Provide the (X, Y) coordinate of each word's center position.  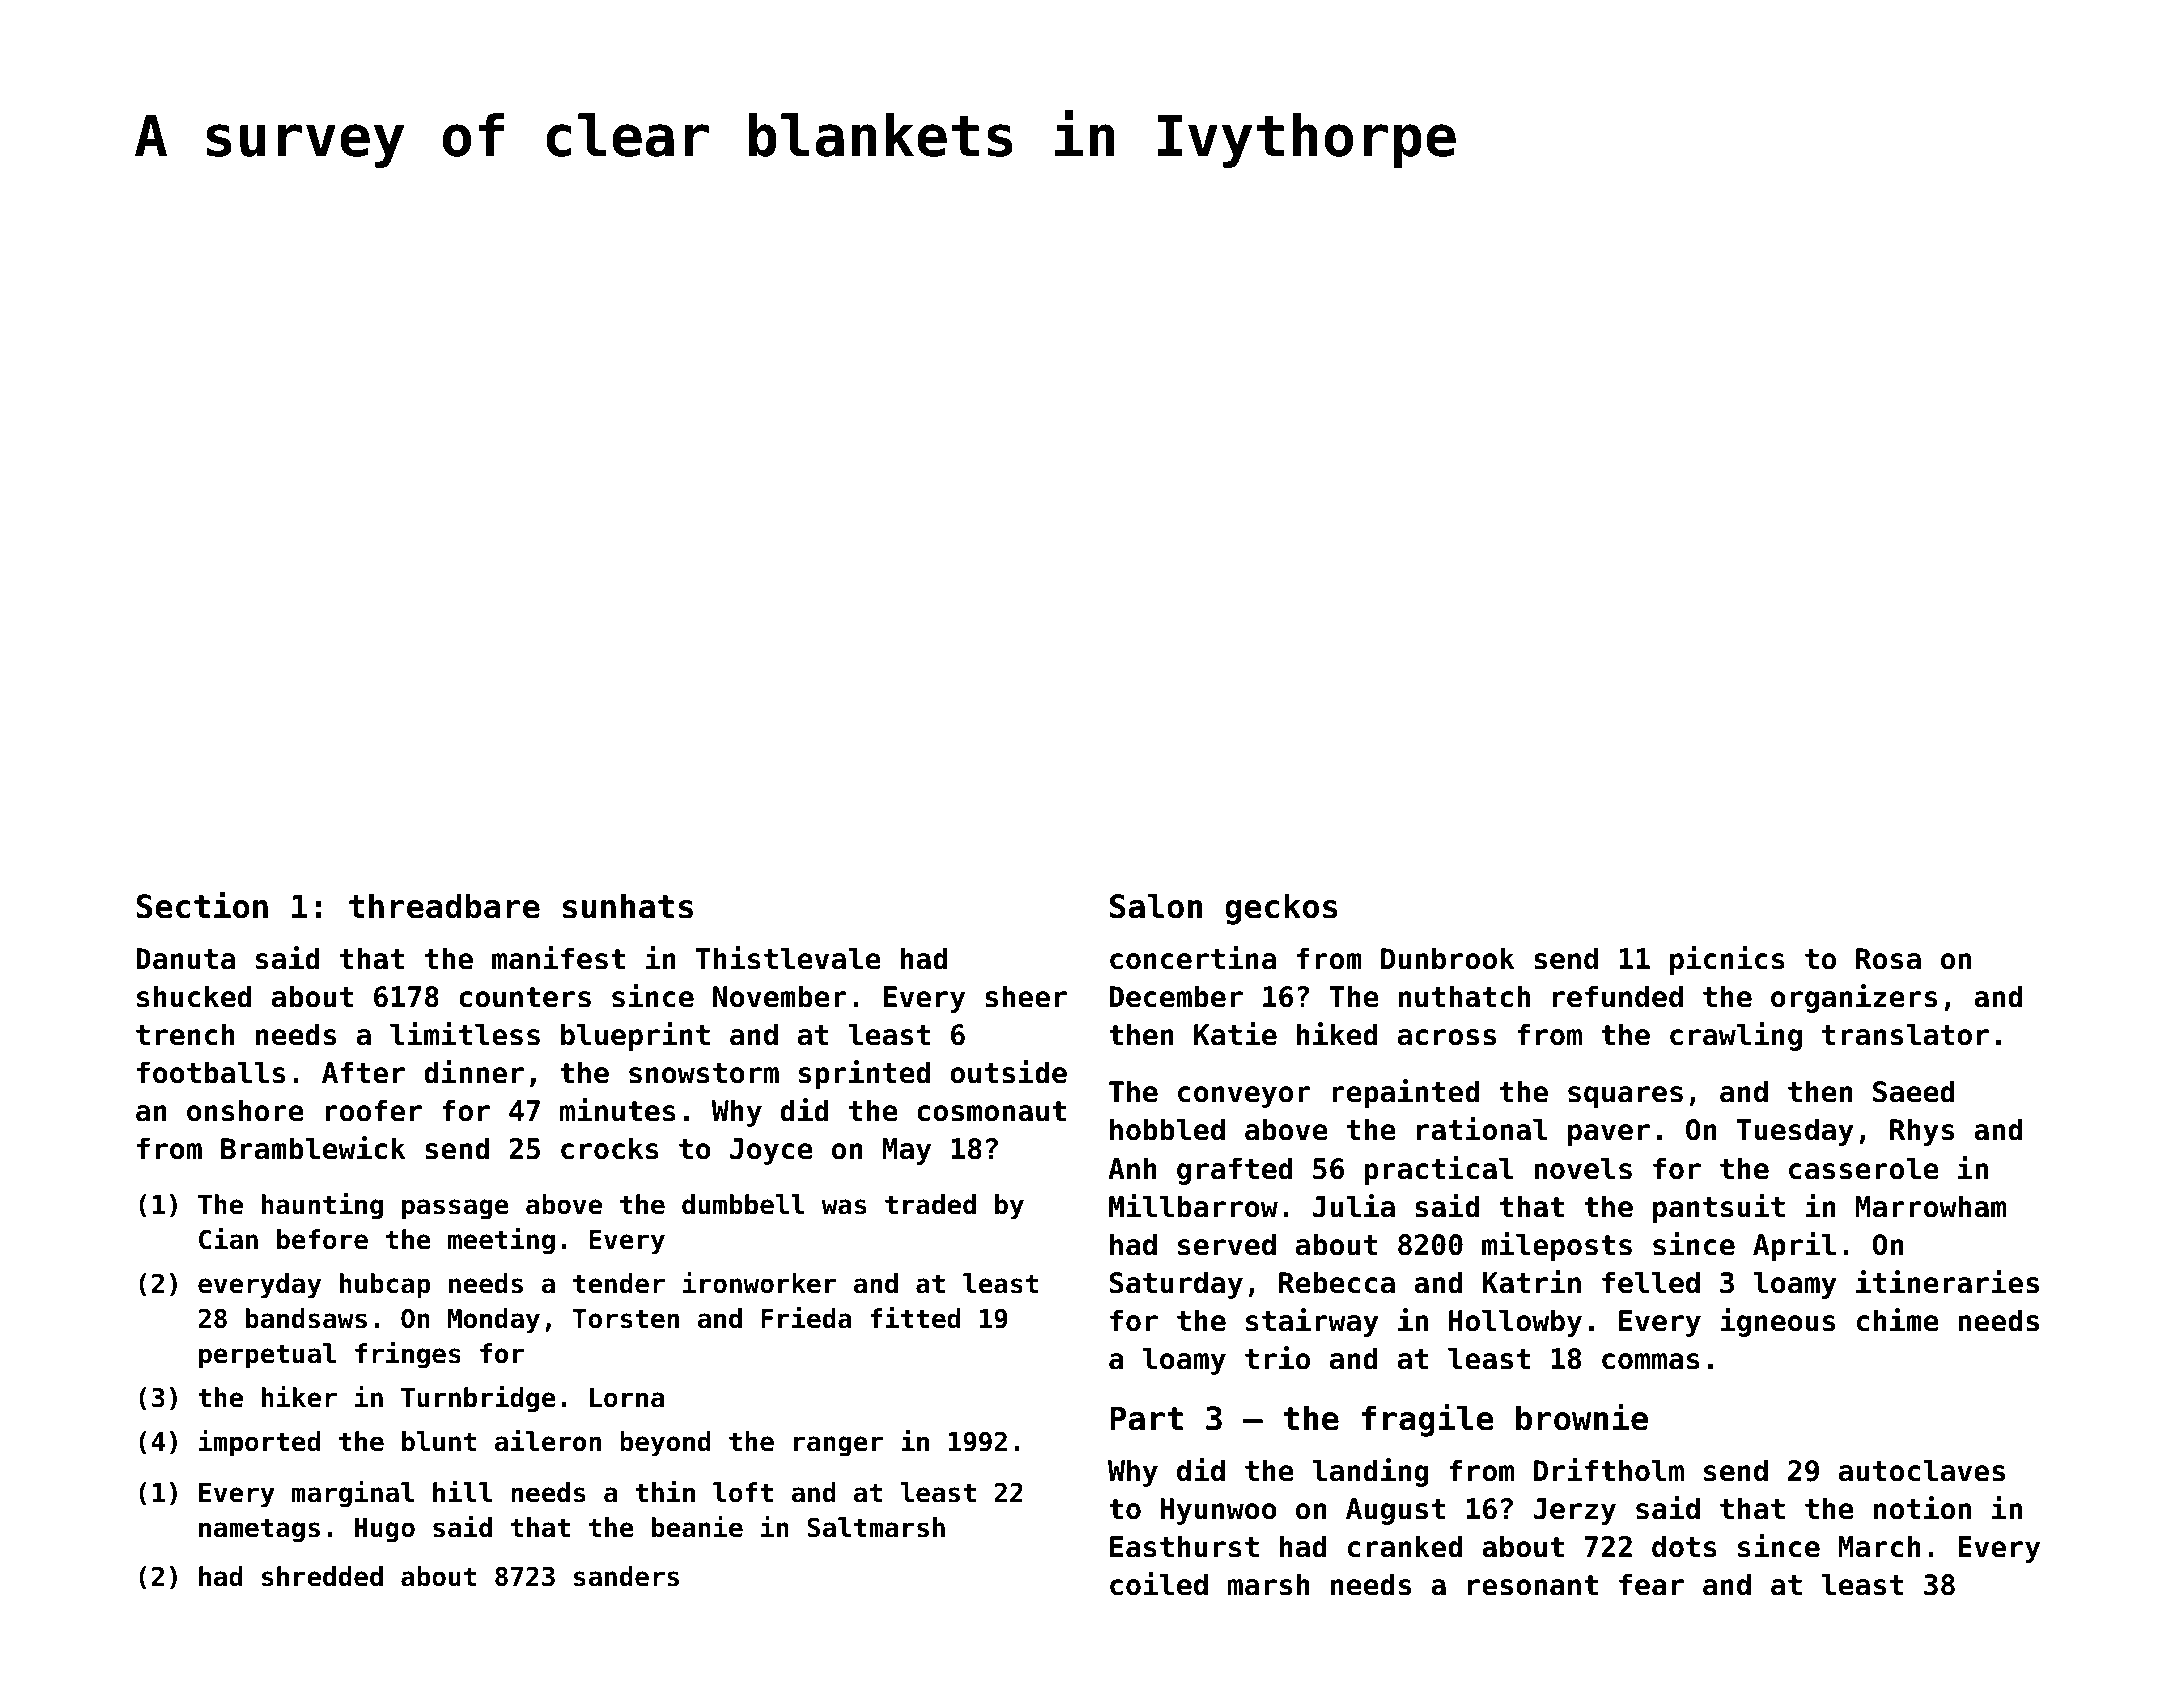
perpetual (267, 1356)
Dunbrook (1448, 958)
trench (185, 1034)
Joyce (771, 1151)
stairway (1312, 1322)
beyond (665, 1444)
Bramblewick (313, 1148)
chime (1898, 1320)
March (1879, 1546)
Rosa (1888, 959)
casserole (1864, 1168)
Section (202, 905)
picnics (1727, 960)
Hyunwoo (1218, 1511)
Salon (1156, 906)
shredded (322, 1576)
